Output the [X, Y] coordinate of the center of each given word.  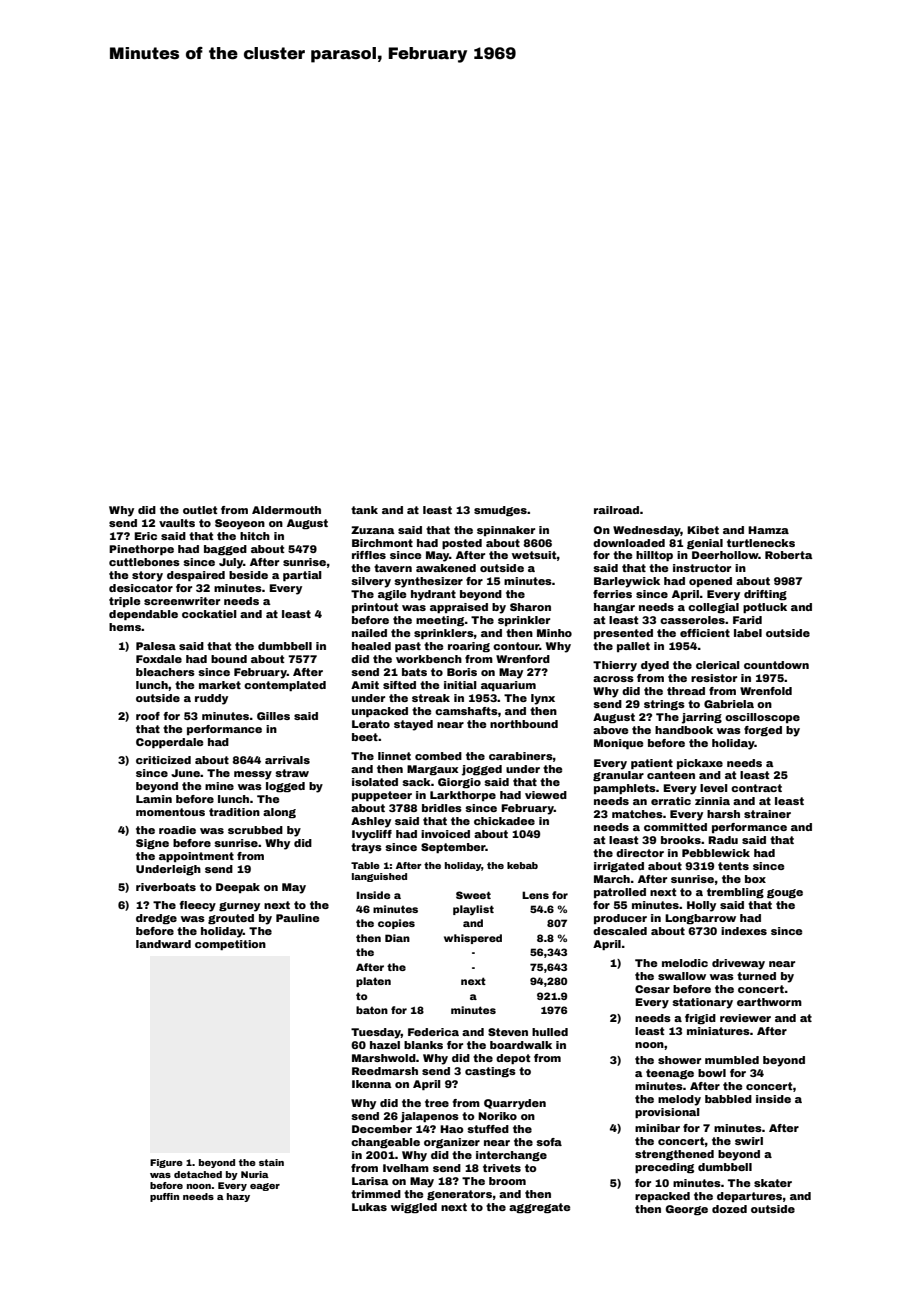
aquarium [508, 686]
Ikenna [372, 1084]
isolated [375, 782]
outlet [200, 510]
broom [507, 1181]
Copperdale [169, 743]
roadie [177, 830]
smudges [500, 511]
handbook [684, 730]
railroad [616, 510]
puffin [164, 1197]
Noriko [497, 1116]
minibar [657, 1128]
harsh [723, 814]
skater [773, 1183]
